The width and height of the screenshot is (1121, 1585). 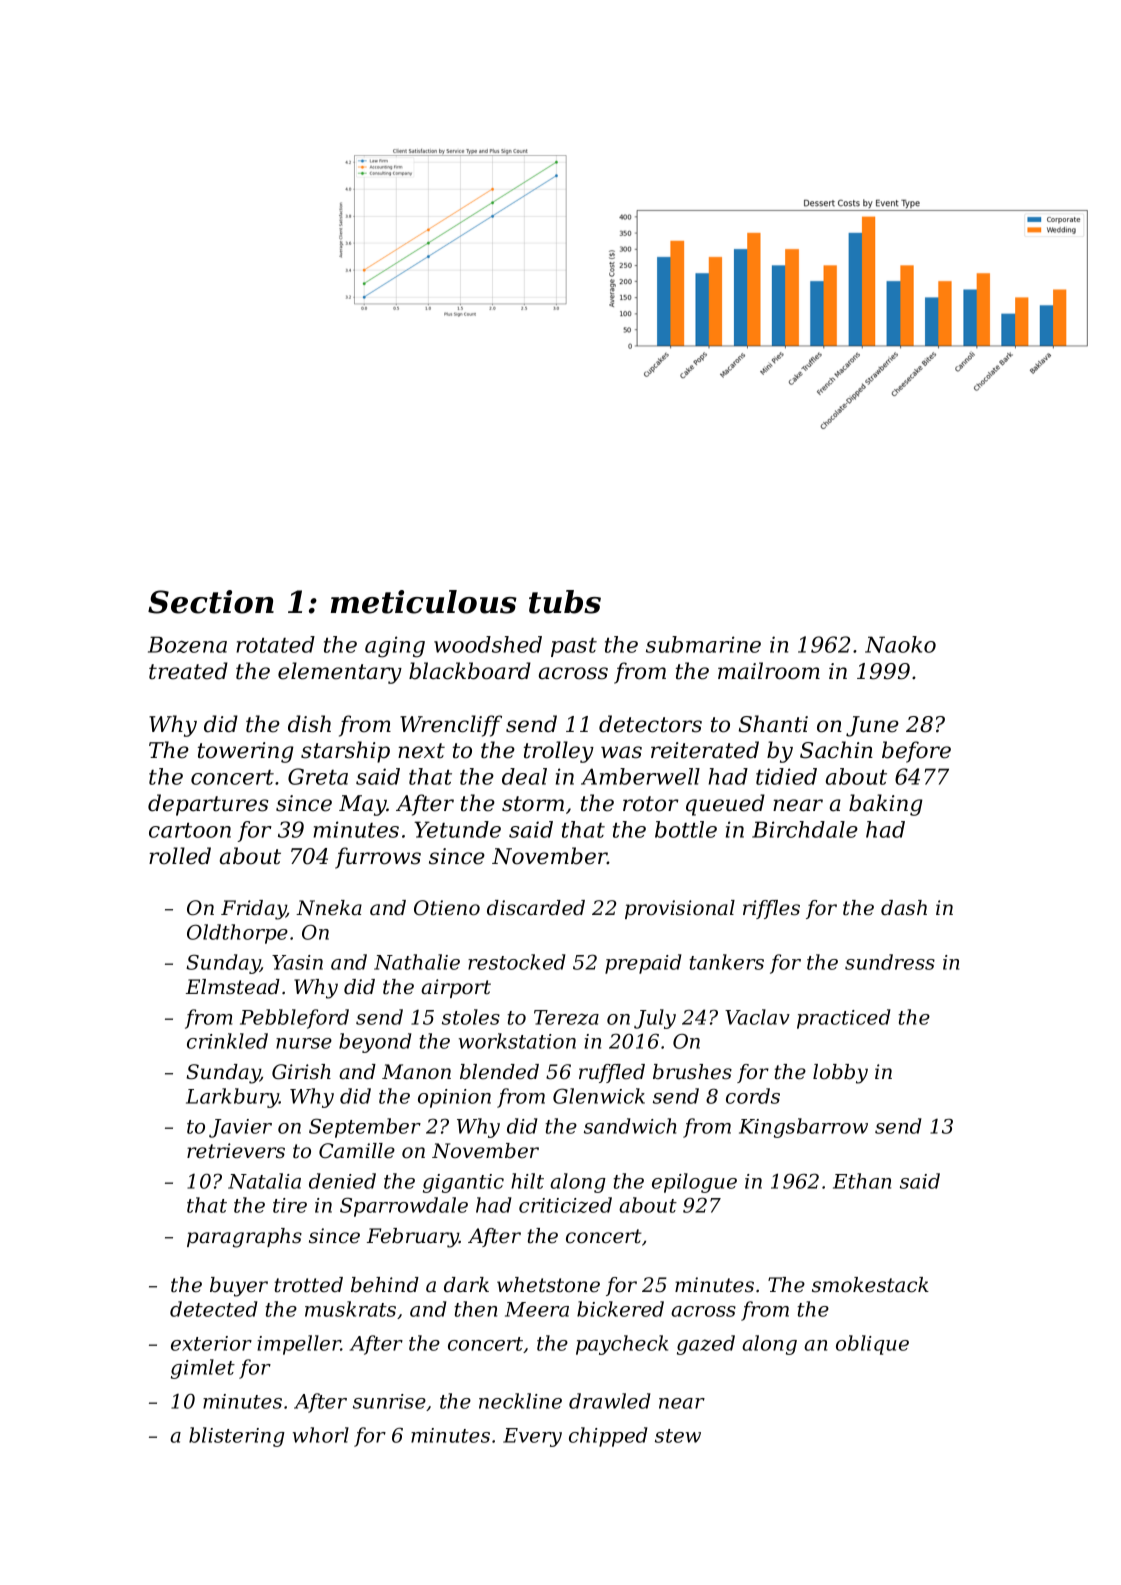 I want to click on Naoko, so click(x=900, y=644).
